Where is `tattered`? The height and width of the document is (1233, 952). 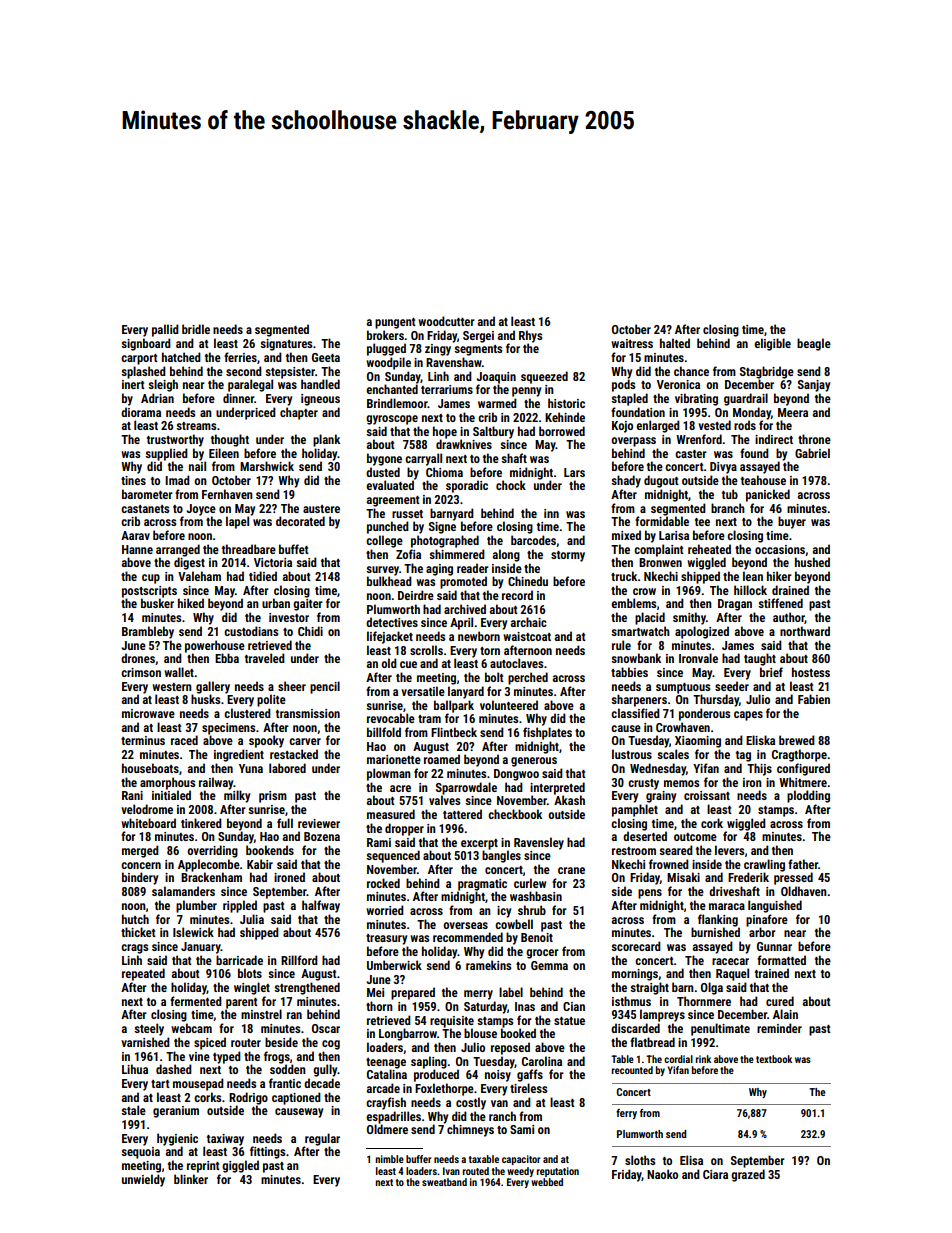
tattered is located at coordinates (462, 814).
